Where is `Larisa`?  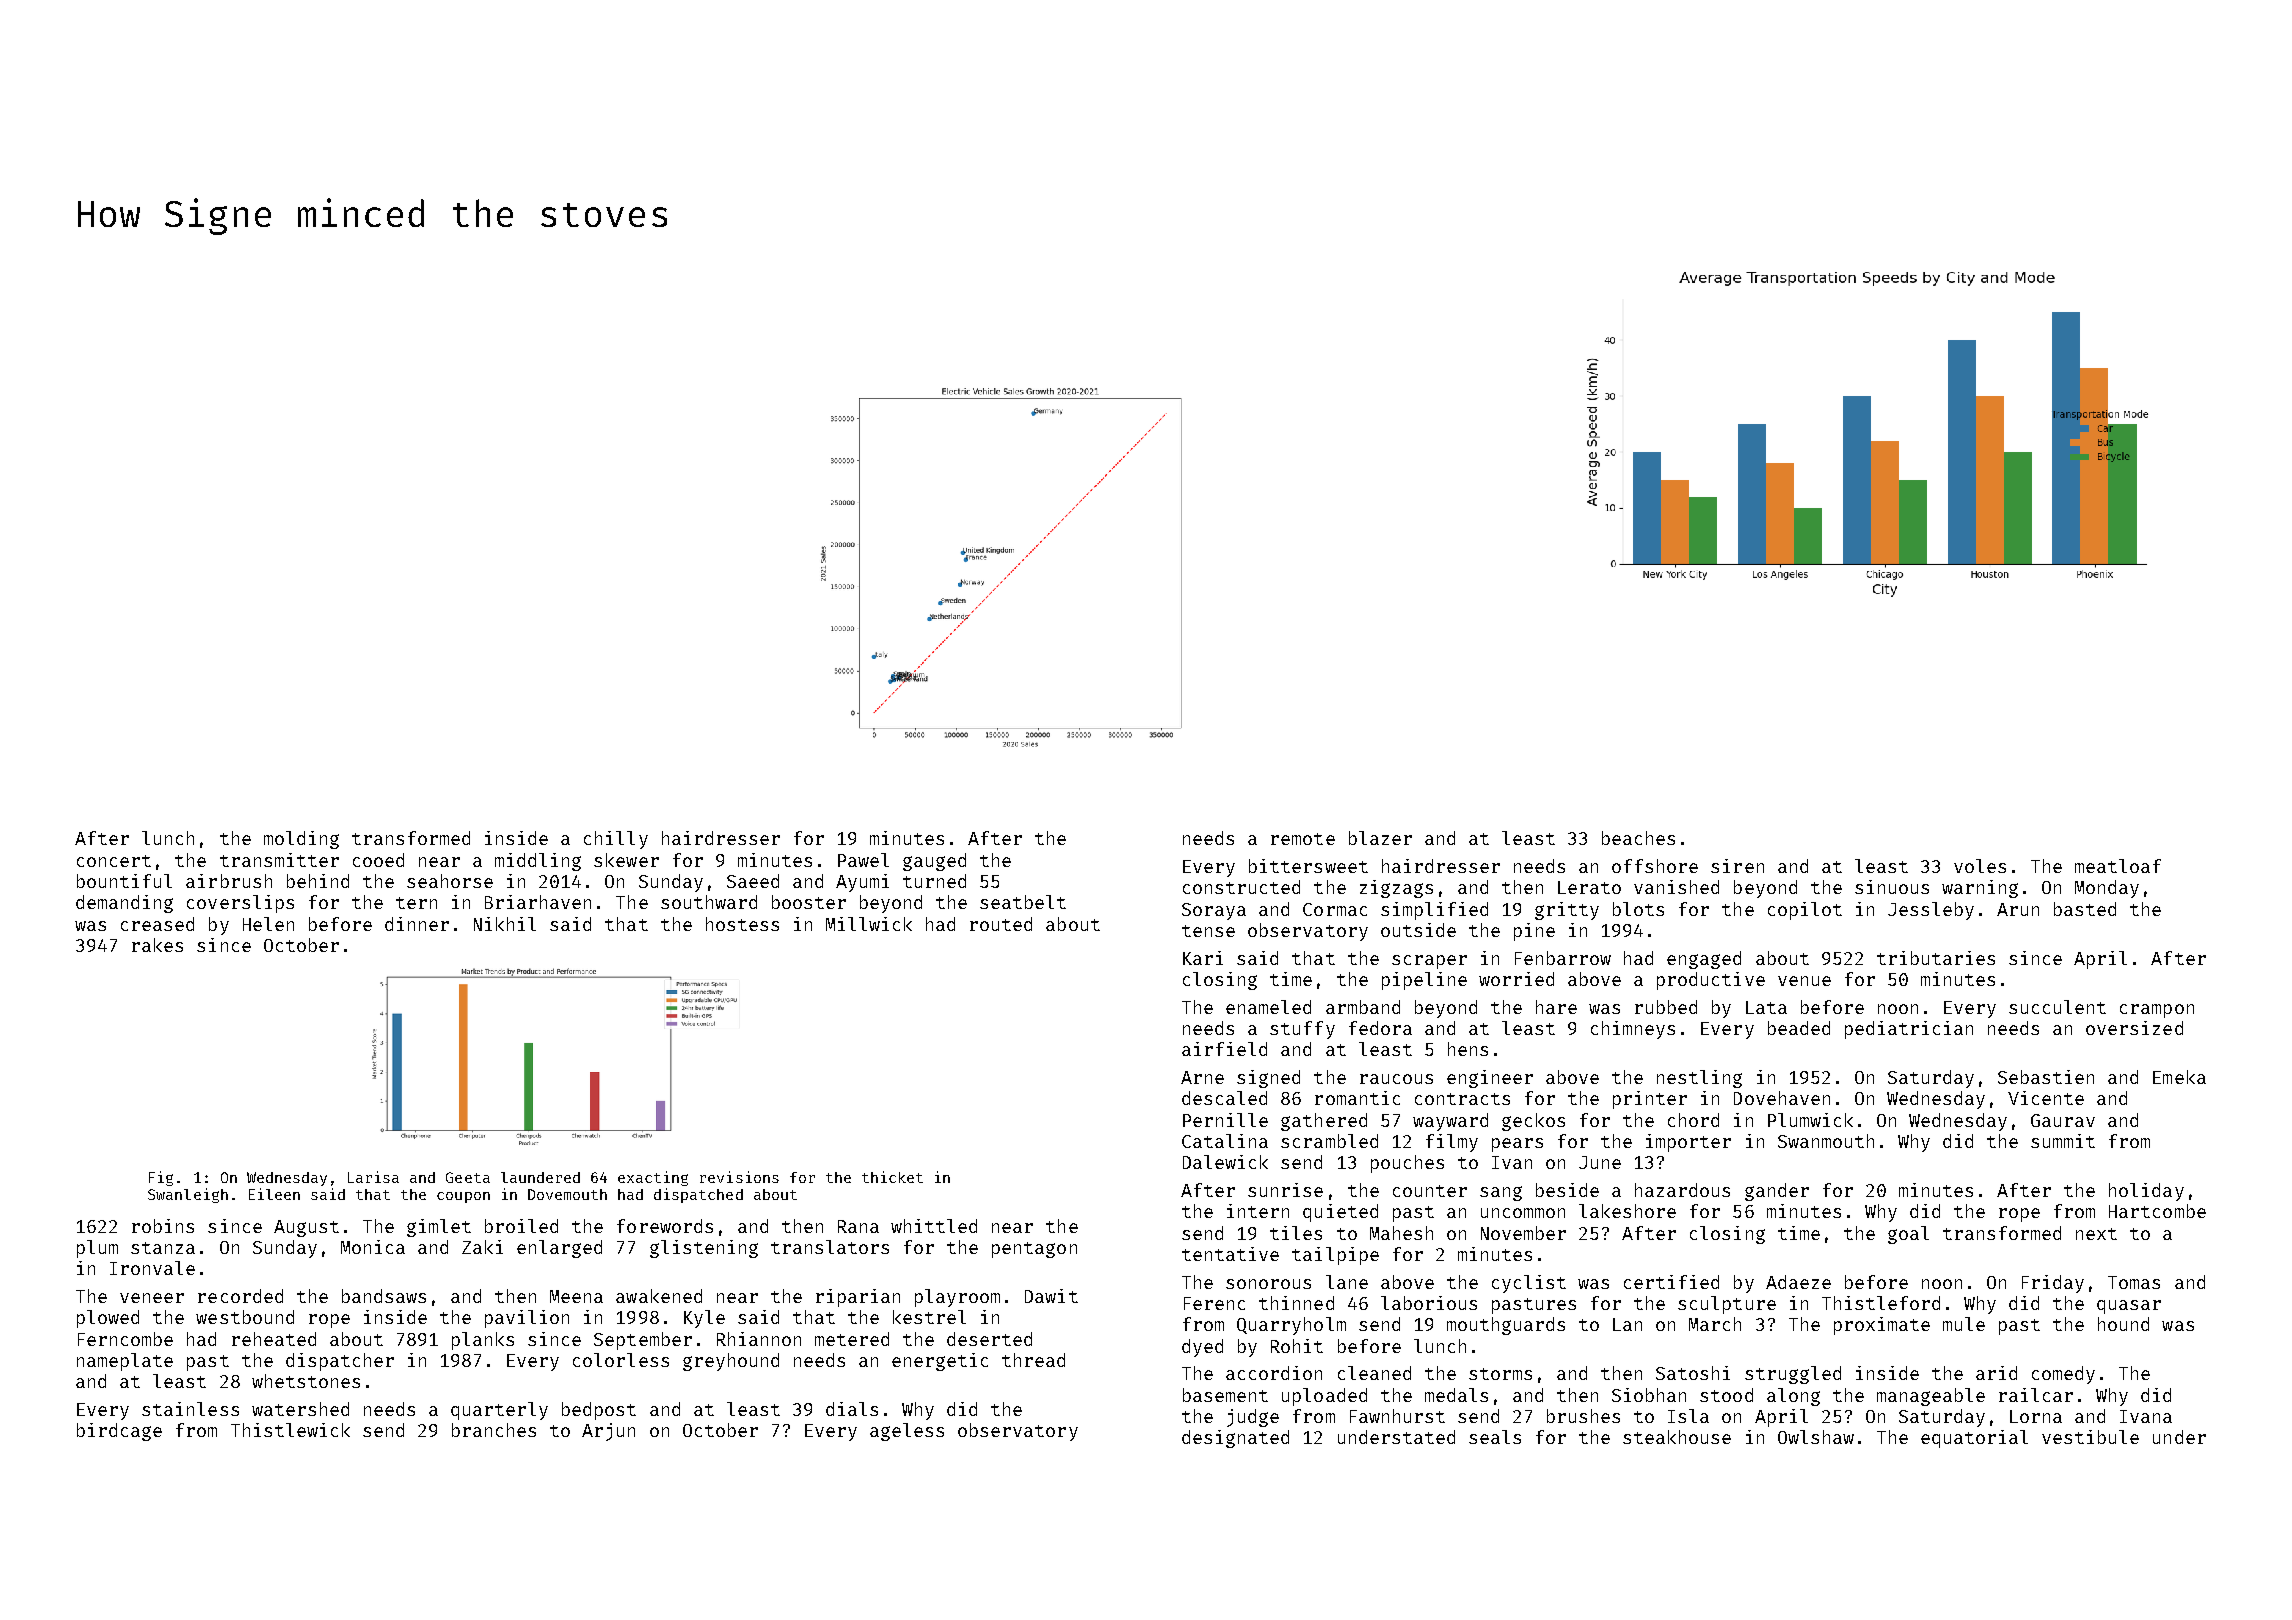 Larisa is located at coordinates (373, 1177).
